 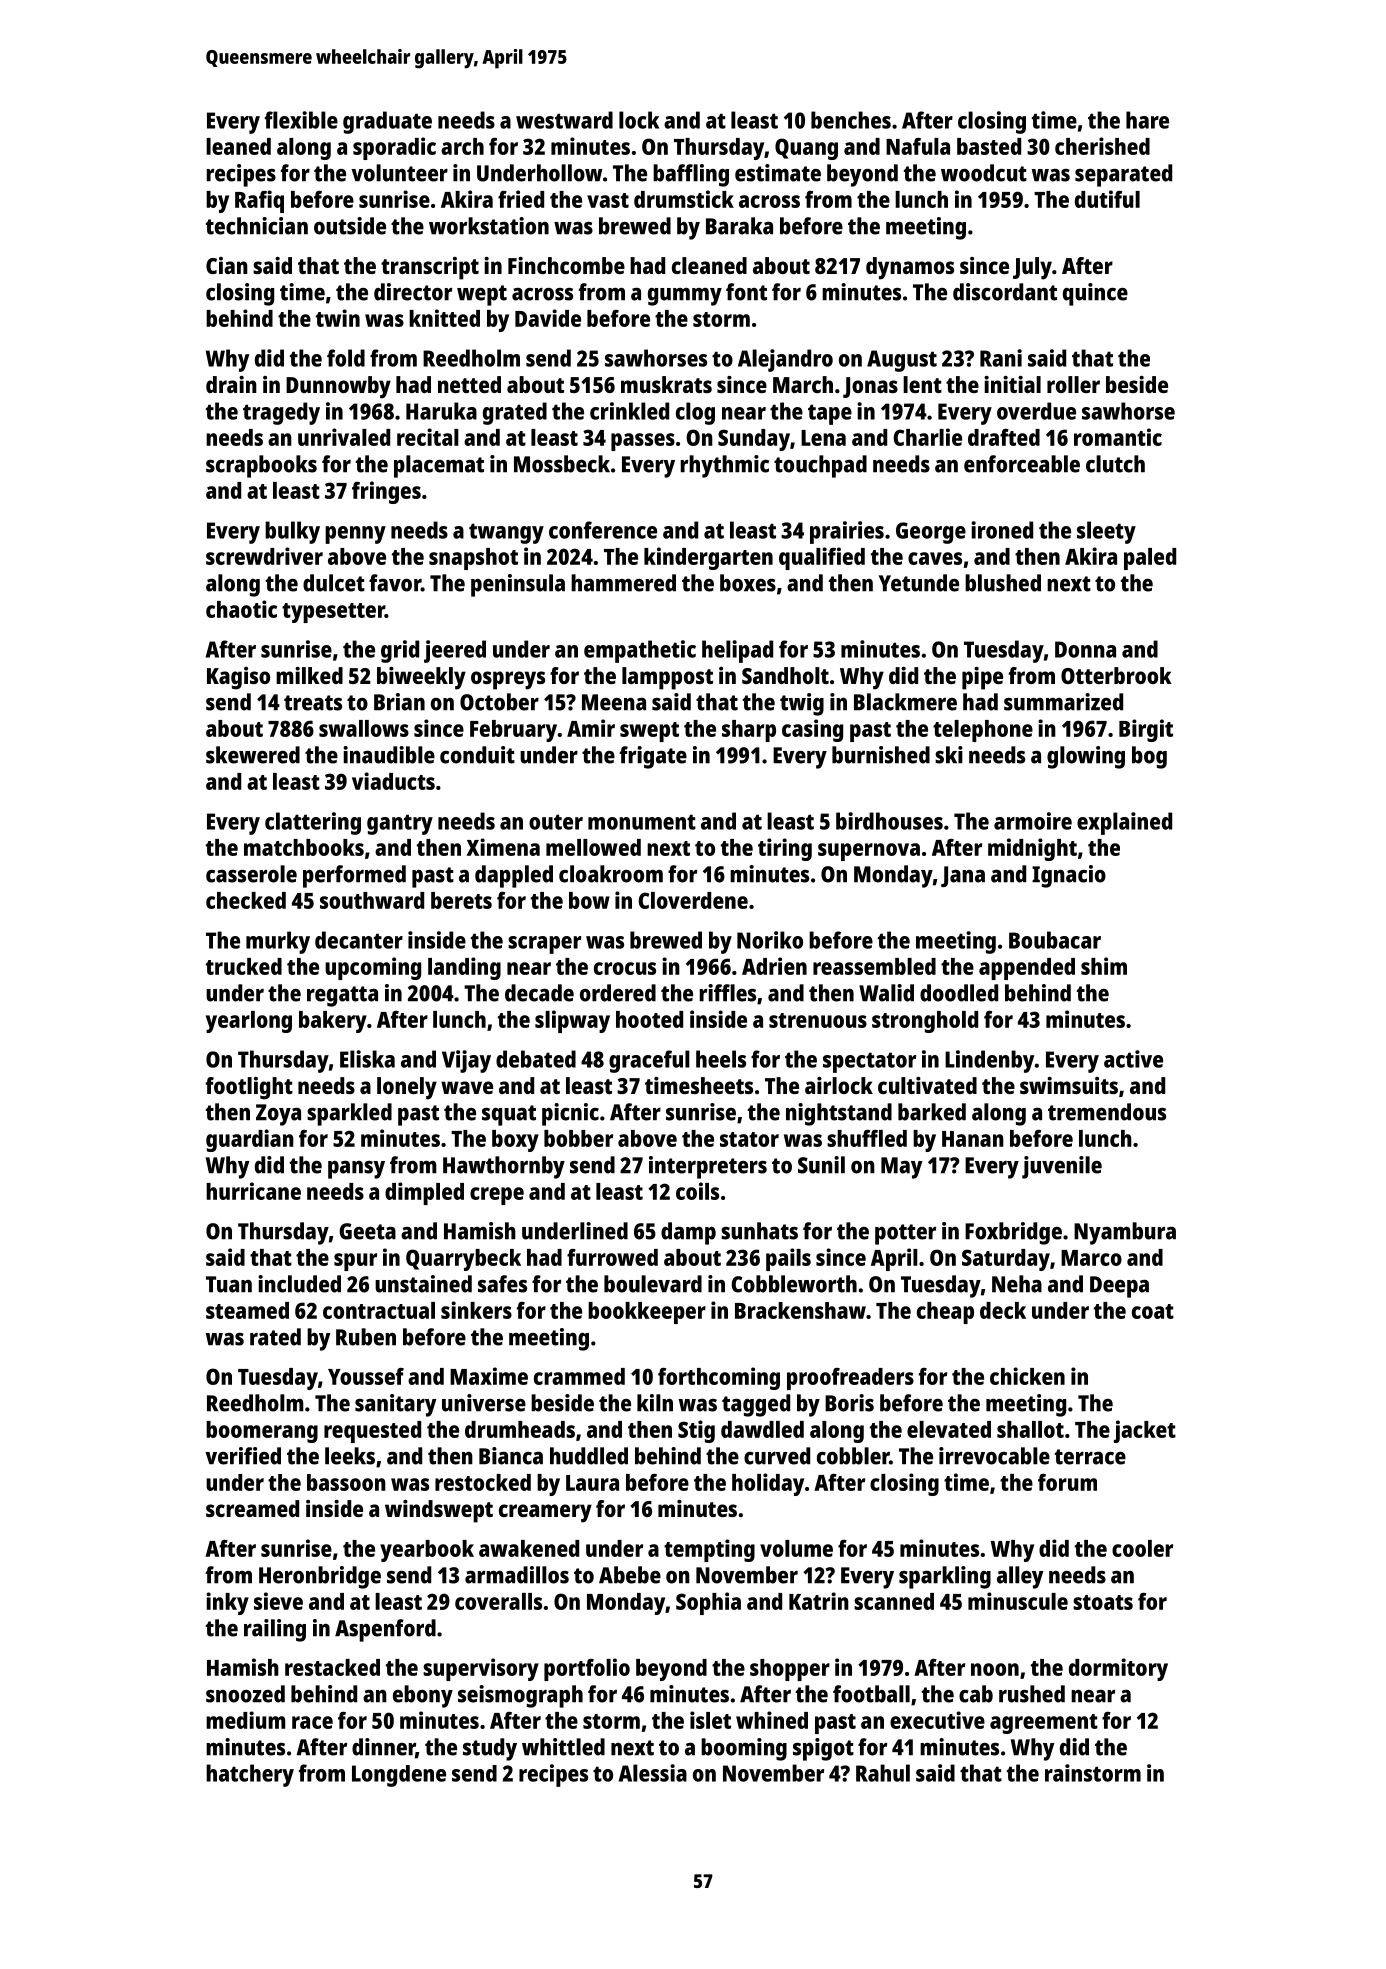 What do you see at coordinates (695, 413) in the screenshot?
I see `clog` at bounding box center [695, 413].
